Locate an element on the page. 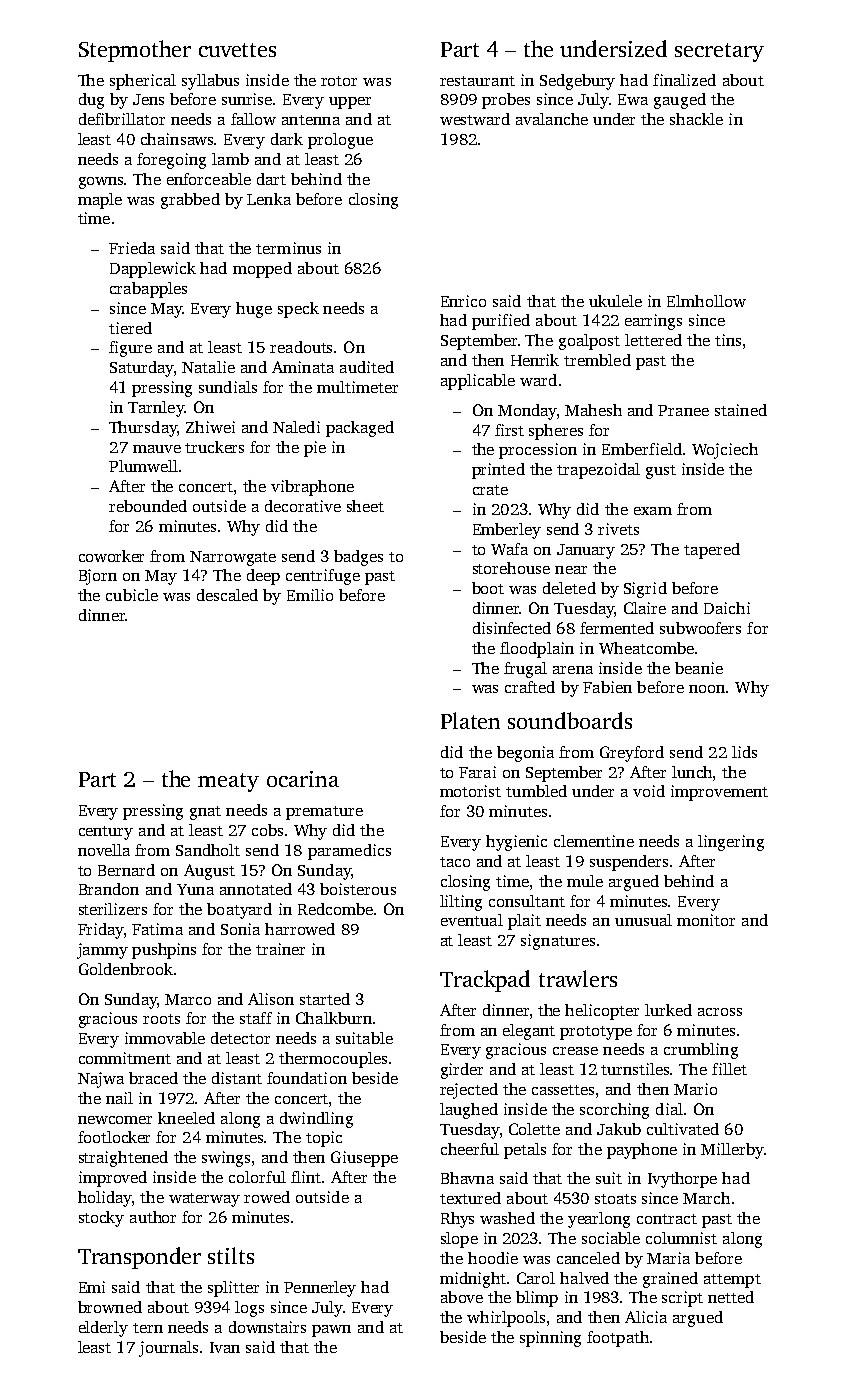 The height and width of the page is (1400, 849). gowns is located at coordinates (101, 183).
